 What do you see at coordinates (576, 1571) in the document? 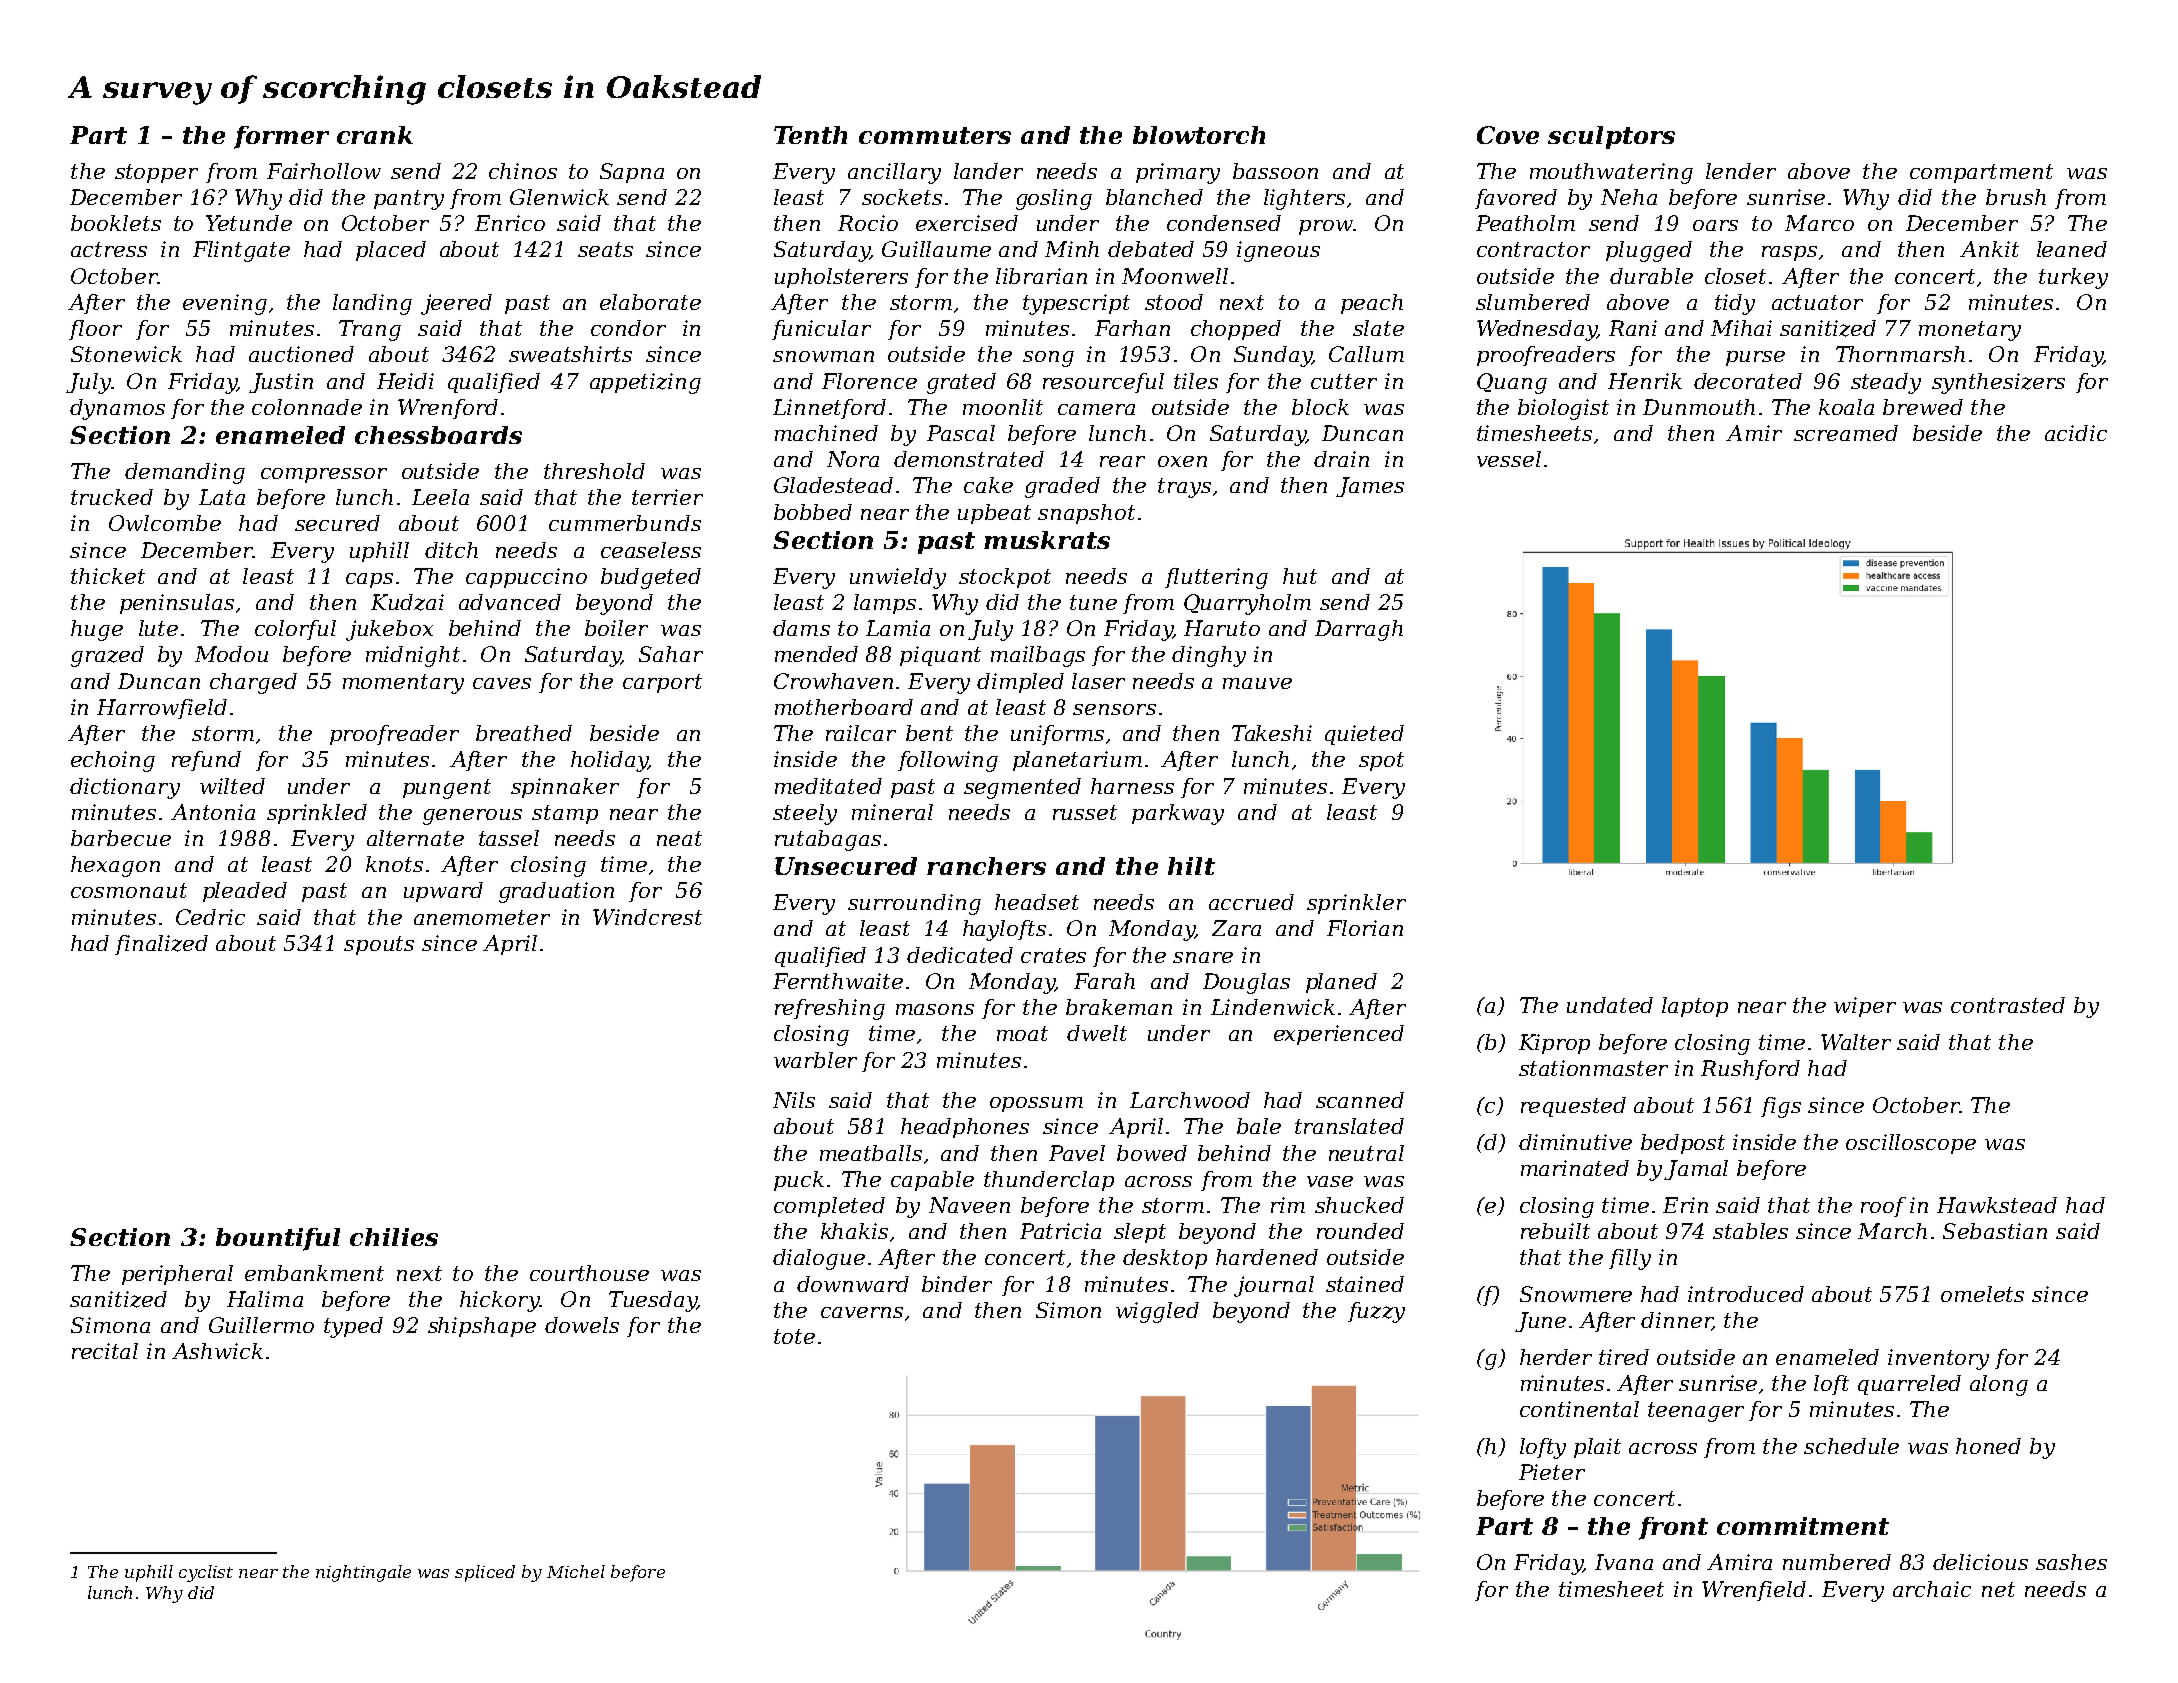
I see `Michel` at bounding box center [576, 1571].
